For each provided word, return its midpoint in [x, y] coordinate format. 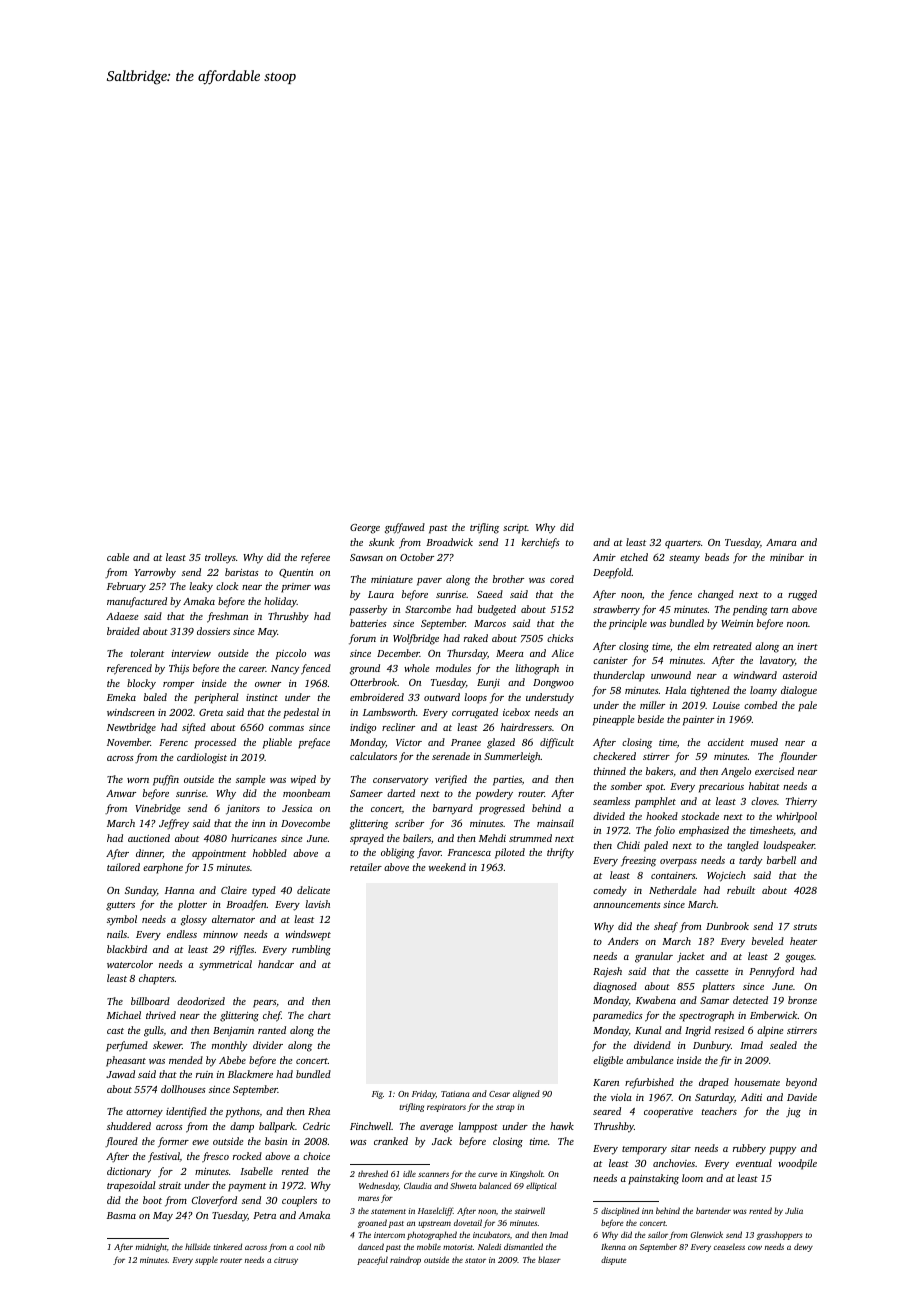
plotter [192, 905]
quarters [683, 544]
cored [562, 579]
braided [123, 631]
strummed [530, 838]
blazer [549, 1259]
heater [803, 941]
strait [170, 1185]
